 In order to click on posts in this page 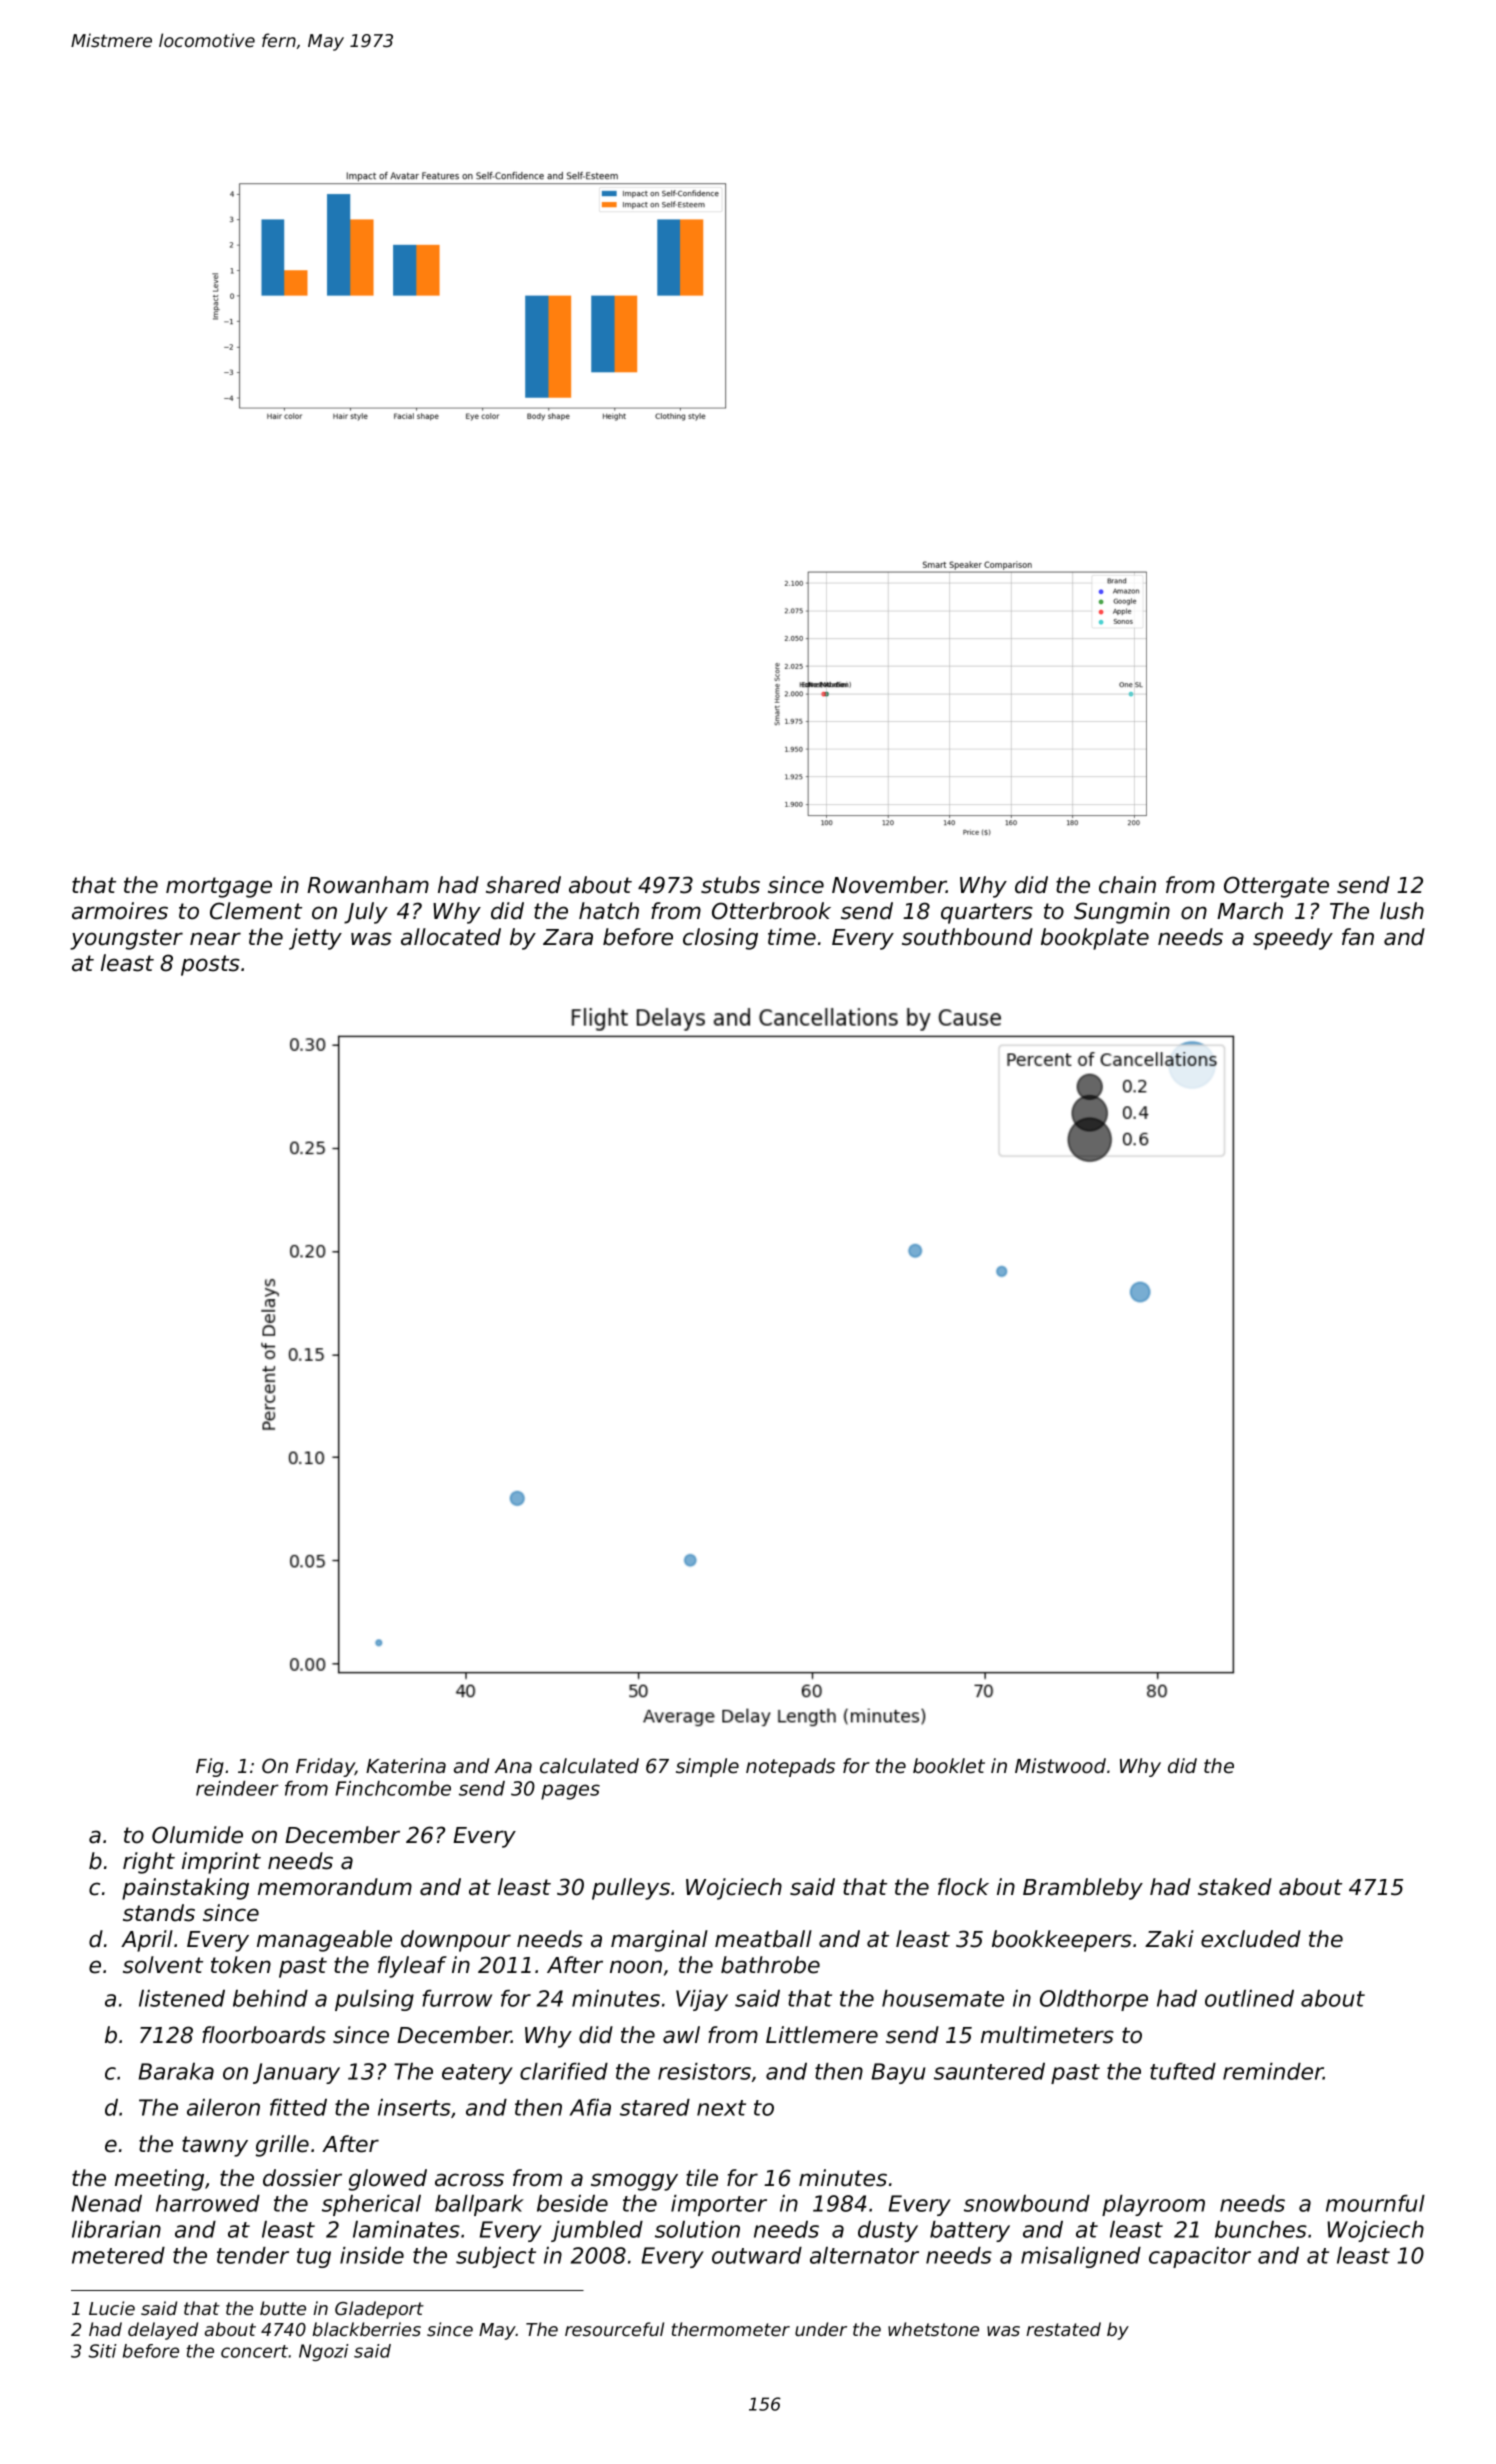, I will do `click(210, 965)`.
